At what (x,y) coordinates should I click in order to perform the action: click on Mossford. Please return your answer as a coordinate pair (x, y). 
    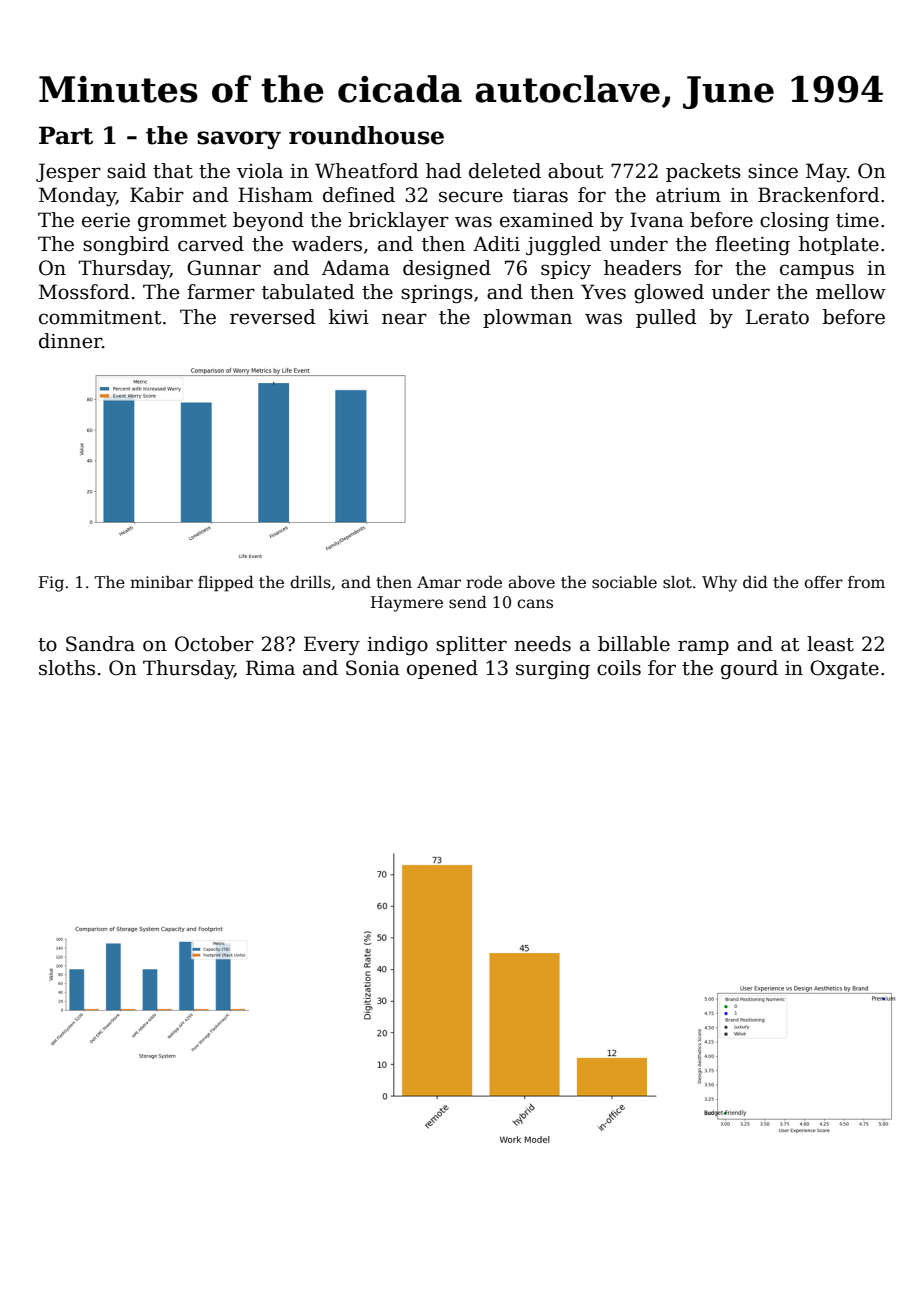
    Looking at the image, I should click on (84, 292).
